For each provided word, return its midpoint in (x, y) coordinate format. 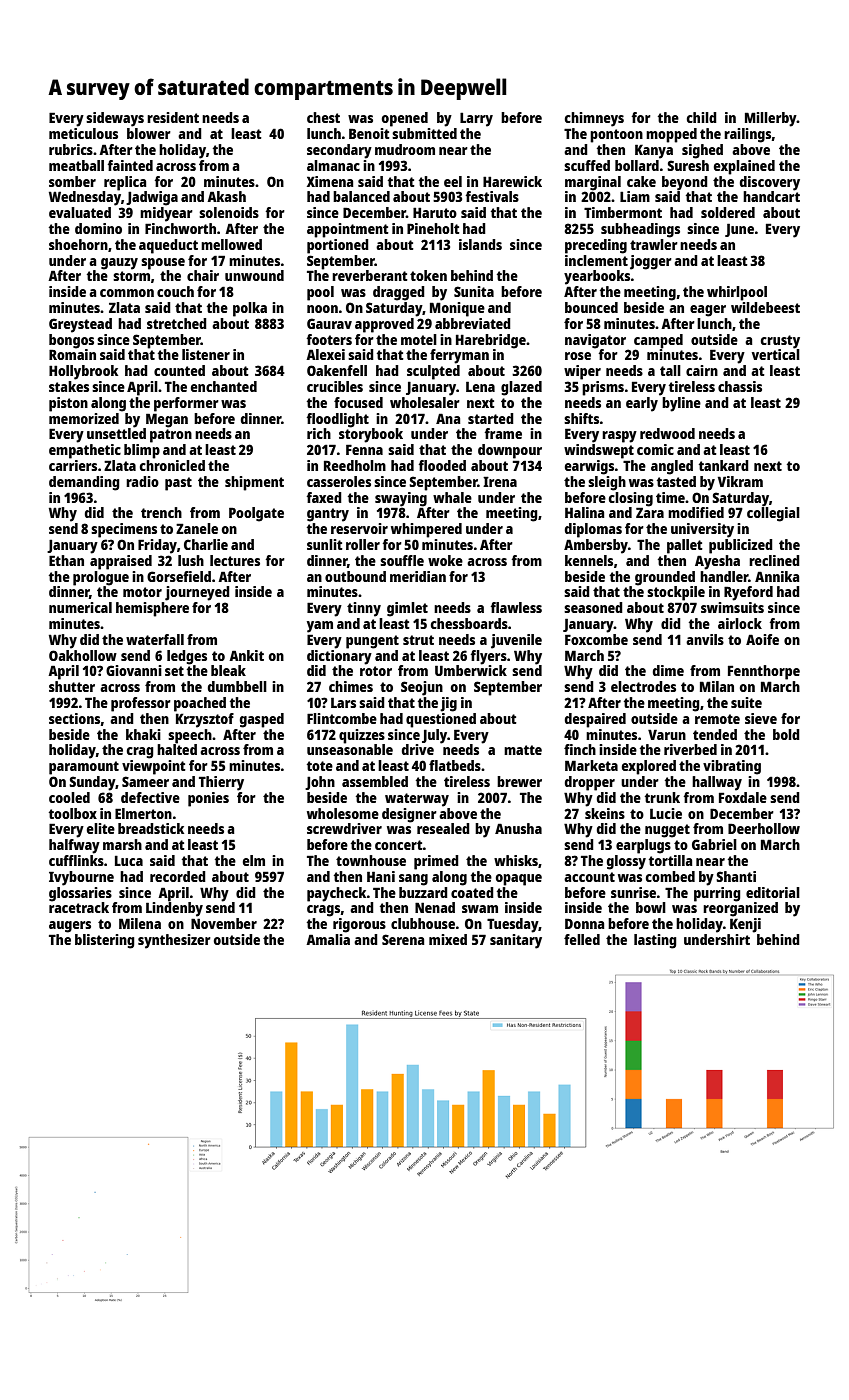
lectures (235, 560)
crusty (780, 342)
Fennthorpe (764, 672)
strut (418, 640)
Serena (403, 939)
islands (480, 244)
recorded (178, 876)
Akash (226, 196)
